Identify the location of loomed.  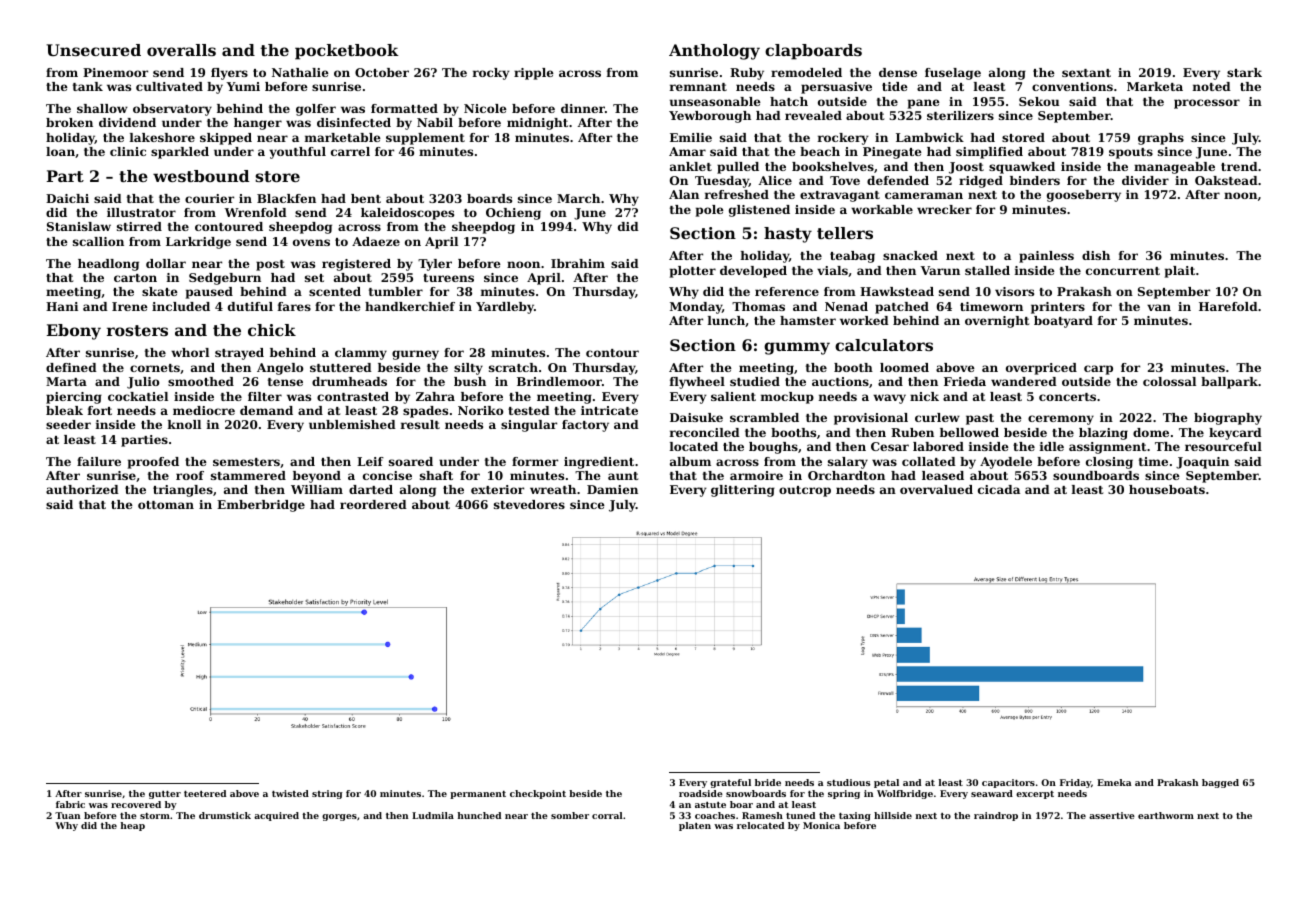
(904, 367).
